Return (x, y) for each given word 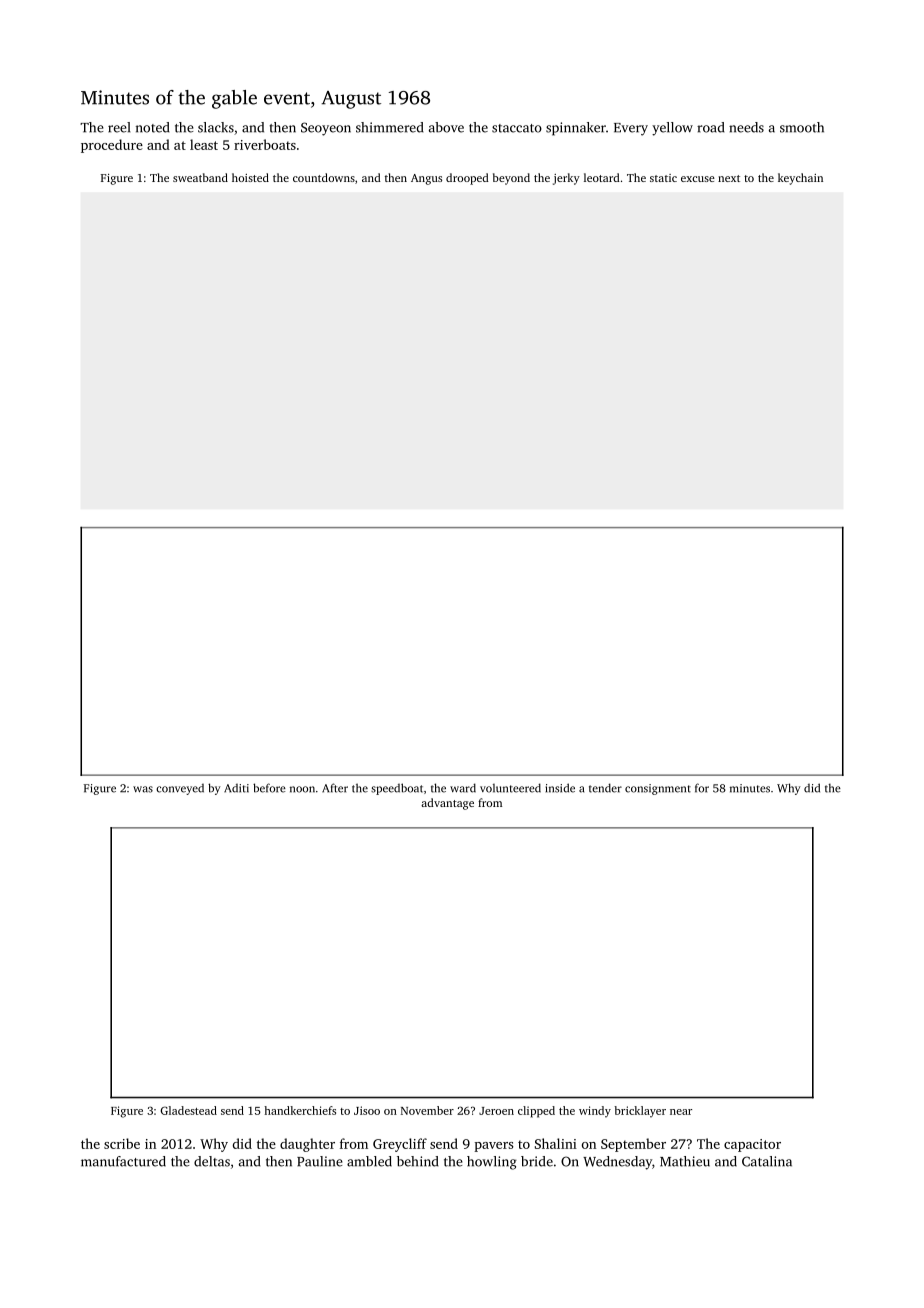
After (335, 788)
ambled (369, 1161)
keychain (800, 179)
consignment (658, 789)
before (269, 788)
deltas (212, 1161)
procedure (112, 146)
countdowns (324, 177)
